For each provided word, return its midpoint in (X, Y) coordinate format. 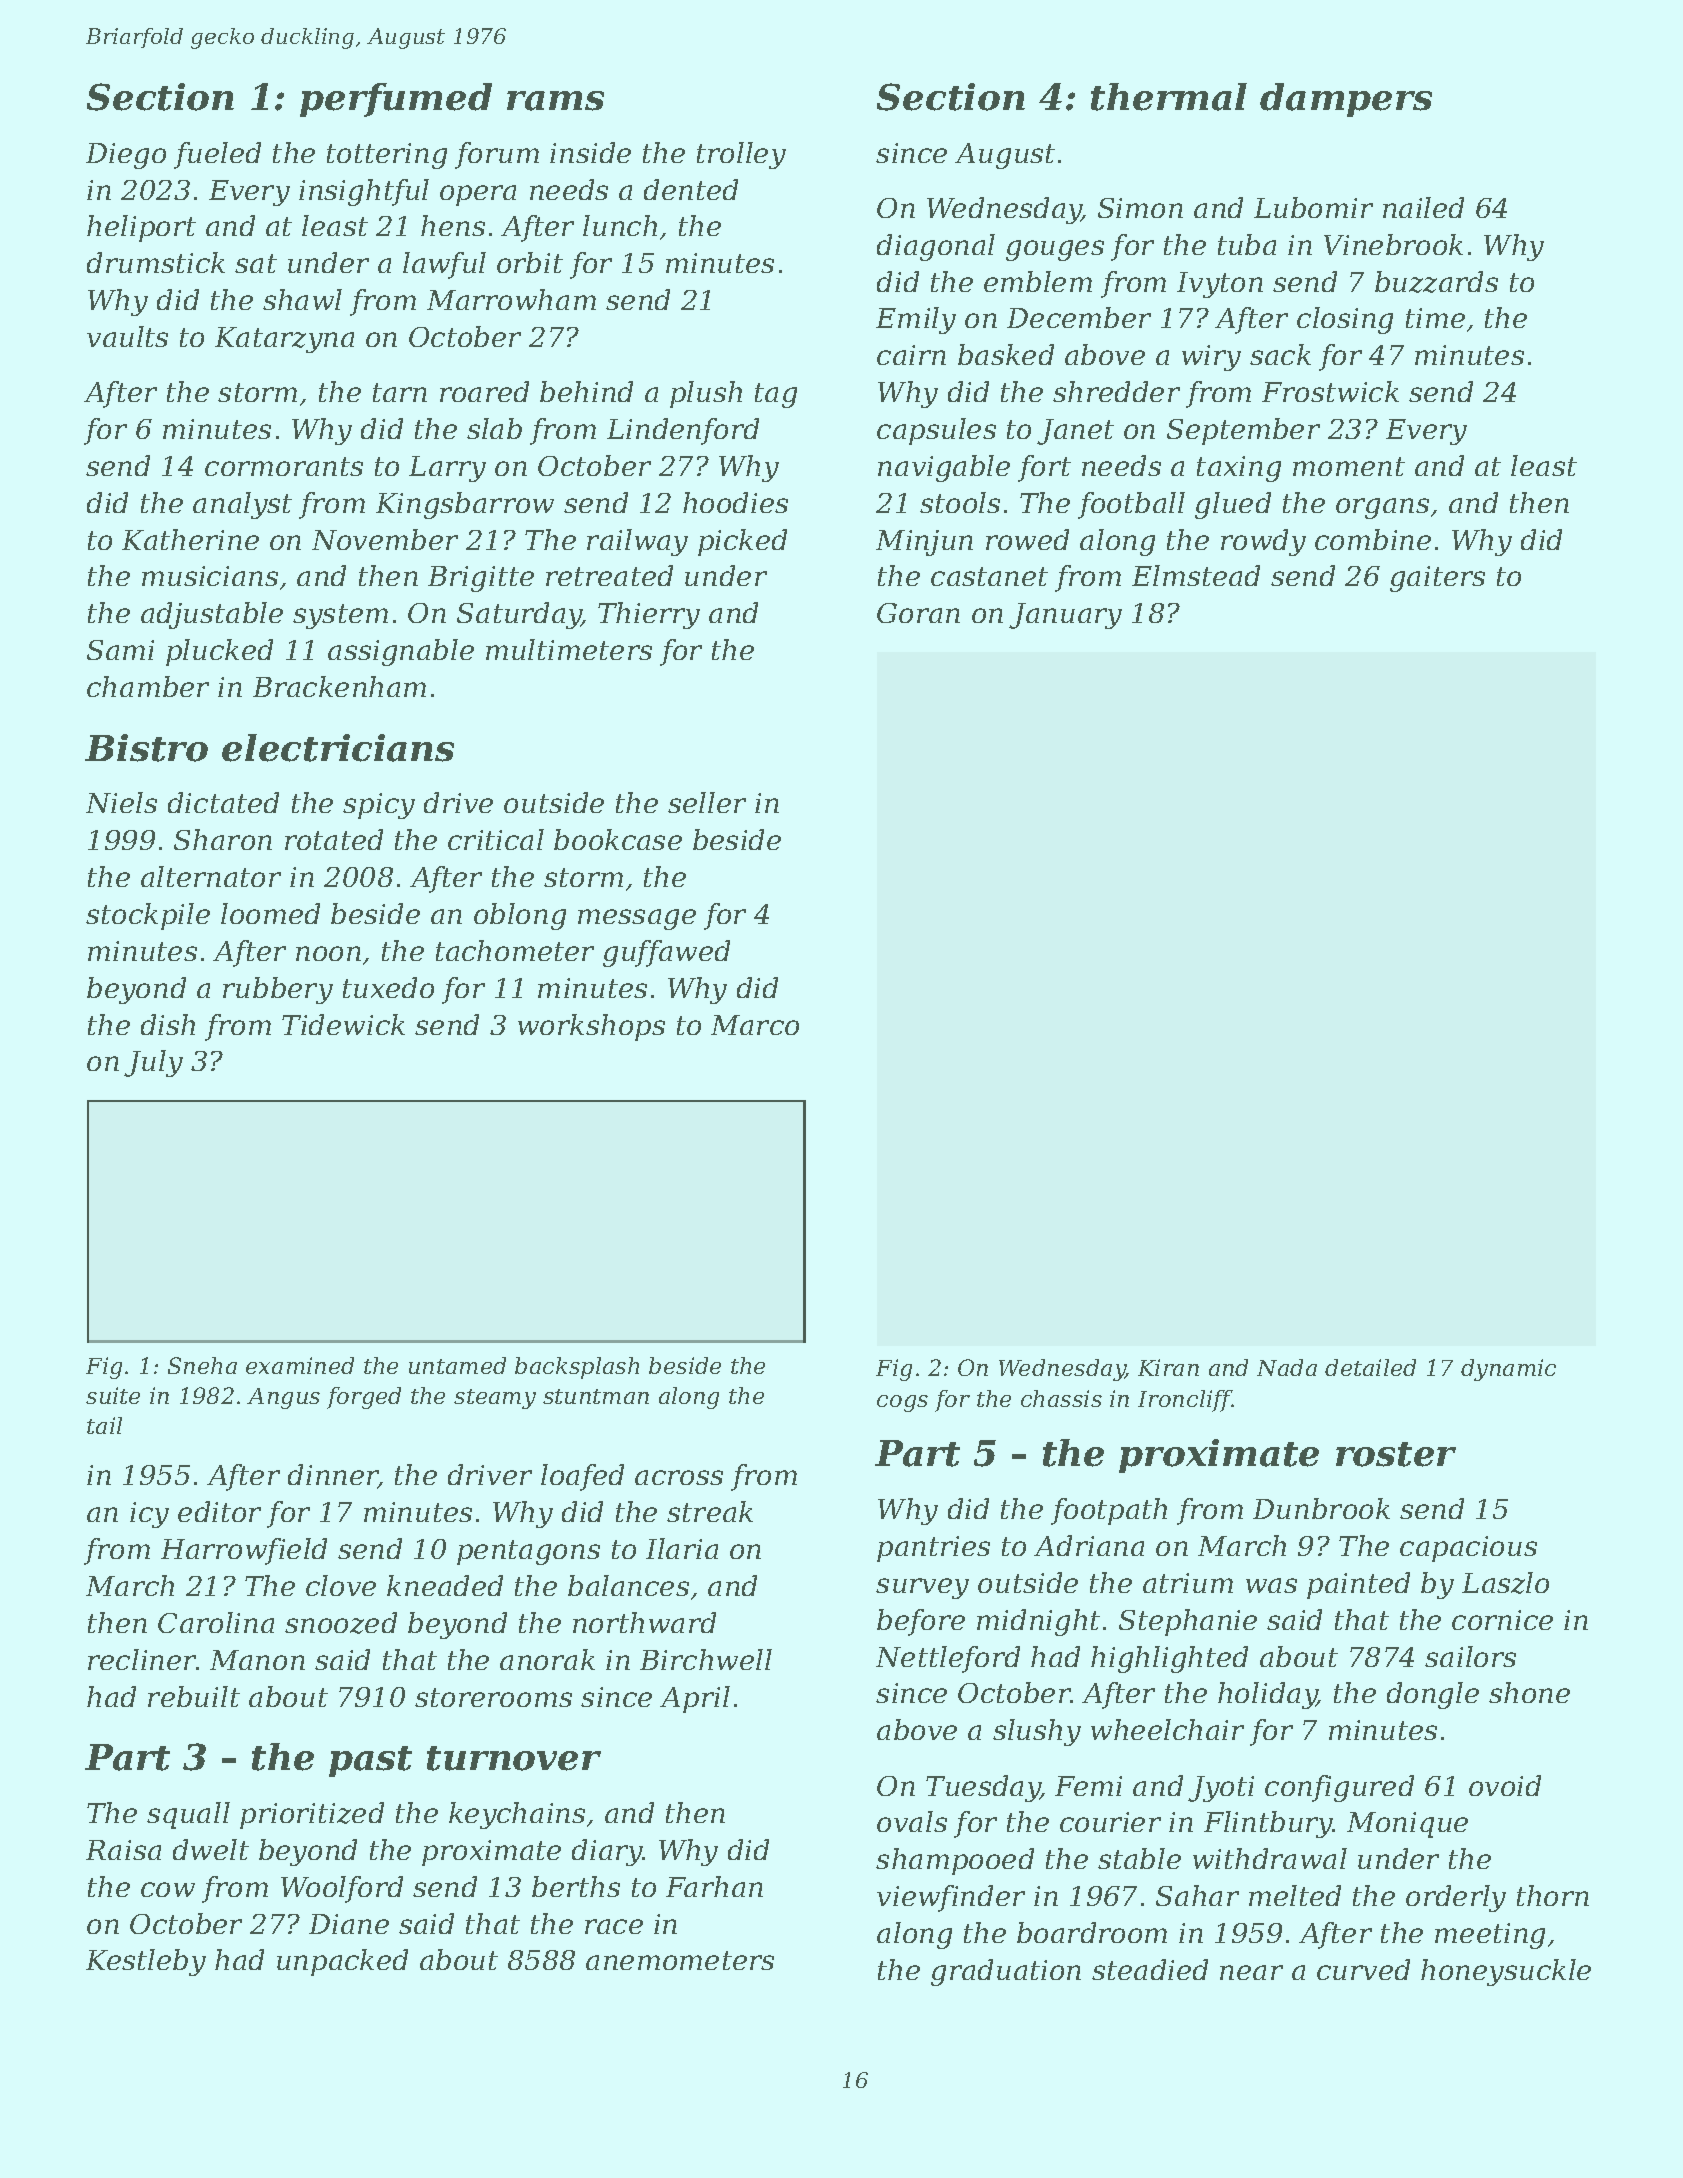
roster (1396, 1454)
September (1243, 431)
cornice (1502, 1620)
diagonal (936, 247)
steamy (495, 1399)
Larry (447, 469)
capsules (936, 431)
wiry (1211, 358)
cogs (902, 1403)
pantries (933, 1549)
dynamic (1508, 1370)
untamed (457, 1365)
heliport (141, 228)
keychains (517, 1815)
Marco (755, 1025)
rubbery (278, 990)
